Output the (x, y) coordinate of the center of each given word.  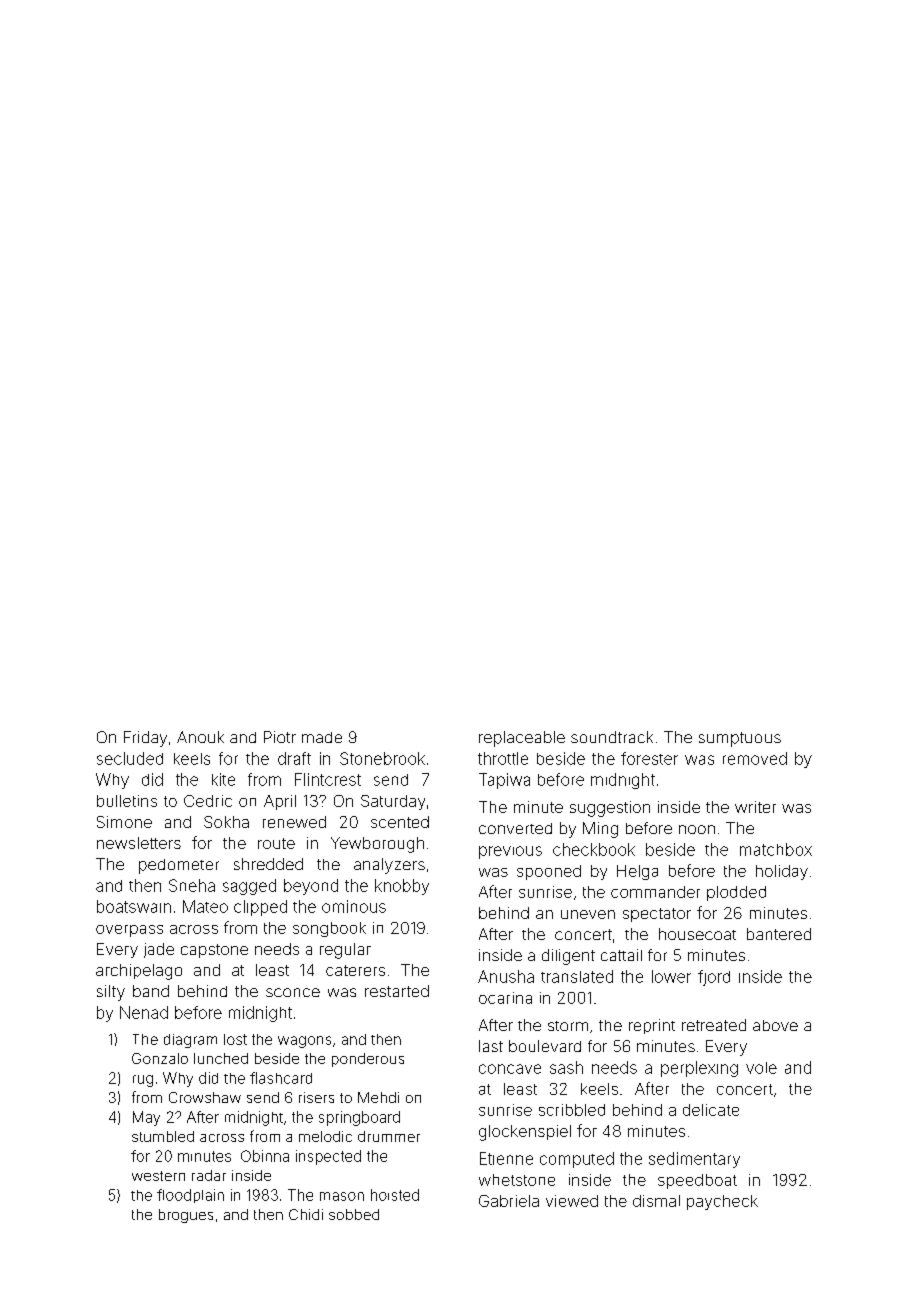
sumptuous (740, 739)
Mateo (205, 906)
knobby (402, 887)
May (146, 1118)
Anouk (200, 737)
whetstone (517, 1180)
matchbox (776, 849)
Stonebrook (382, 758)
